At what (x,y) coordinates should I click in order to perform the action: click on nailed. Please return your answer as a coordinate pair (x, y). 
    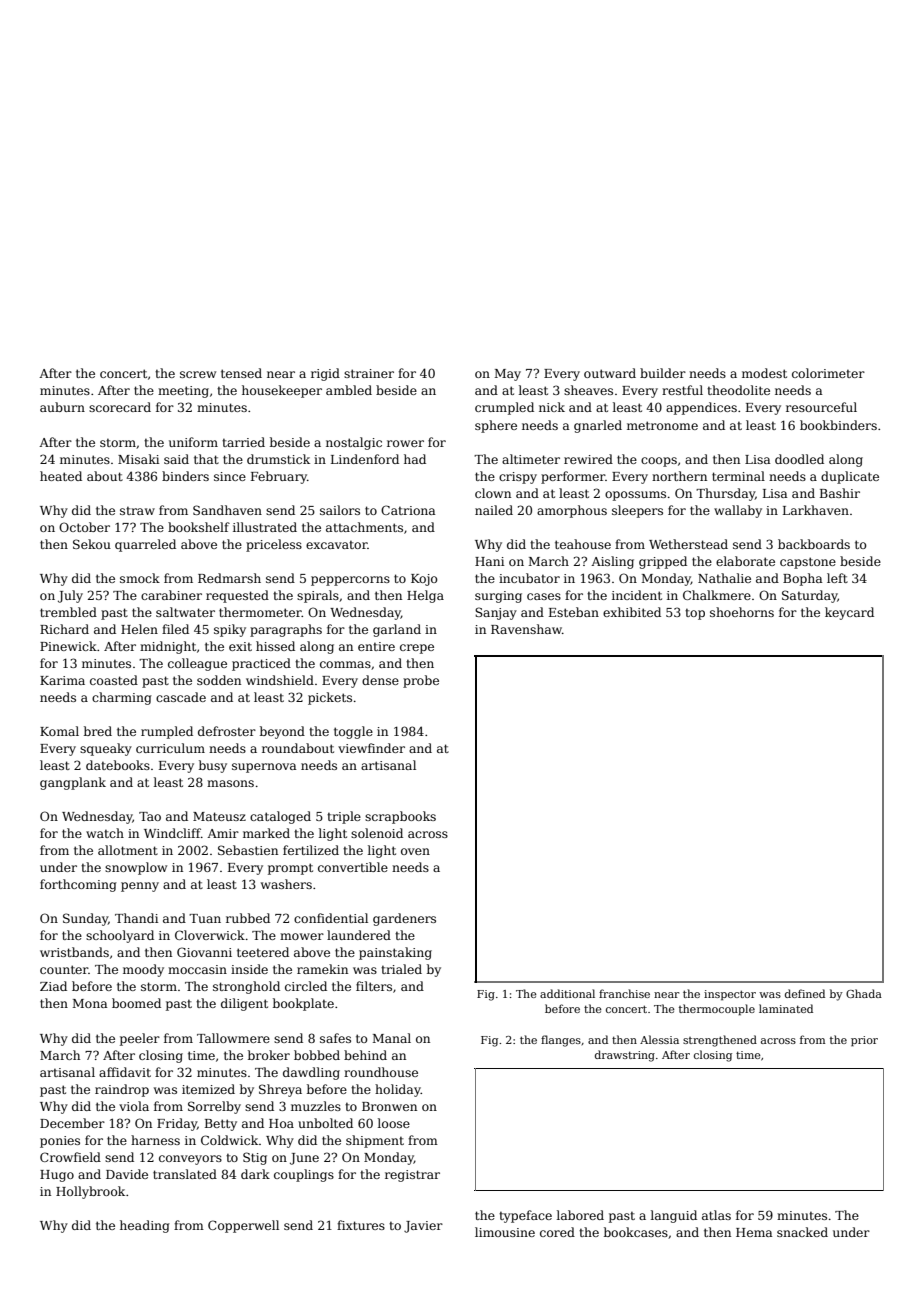
    Looking at the image, I should click on (494, 510).
